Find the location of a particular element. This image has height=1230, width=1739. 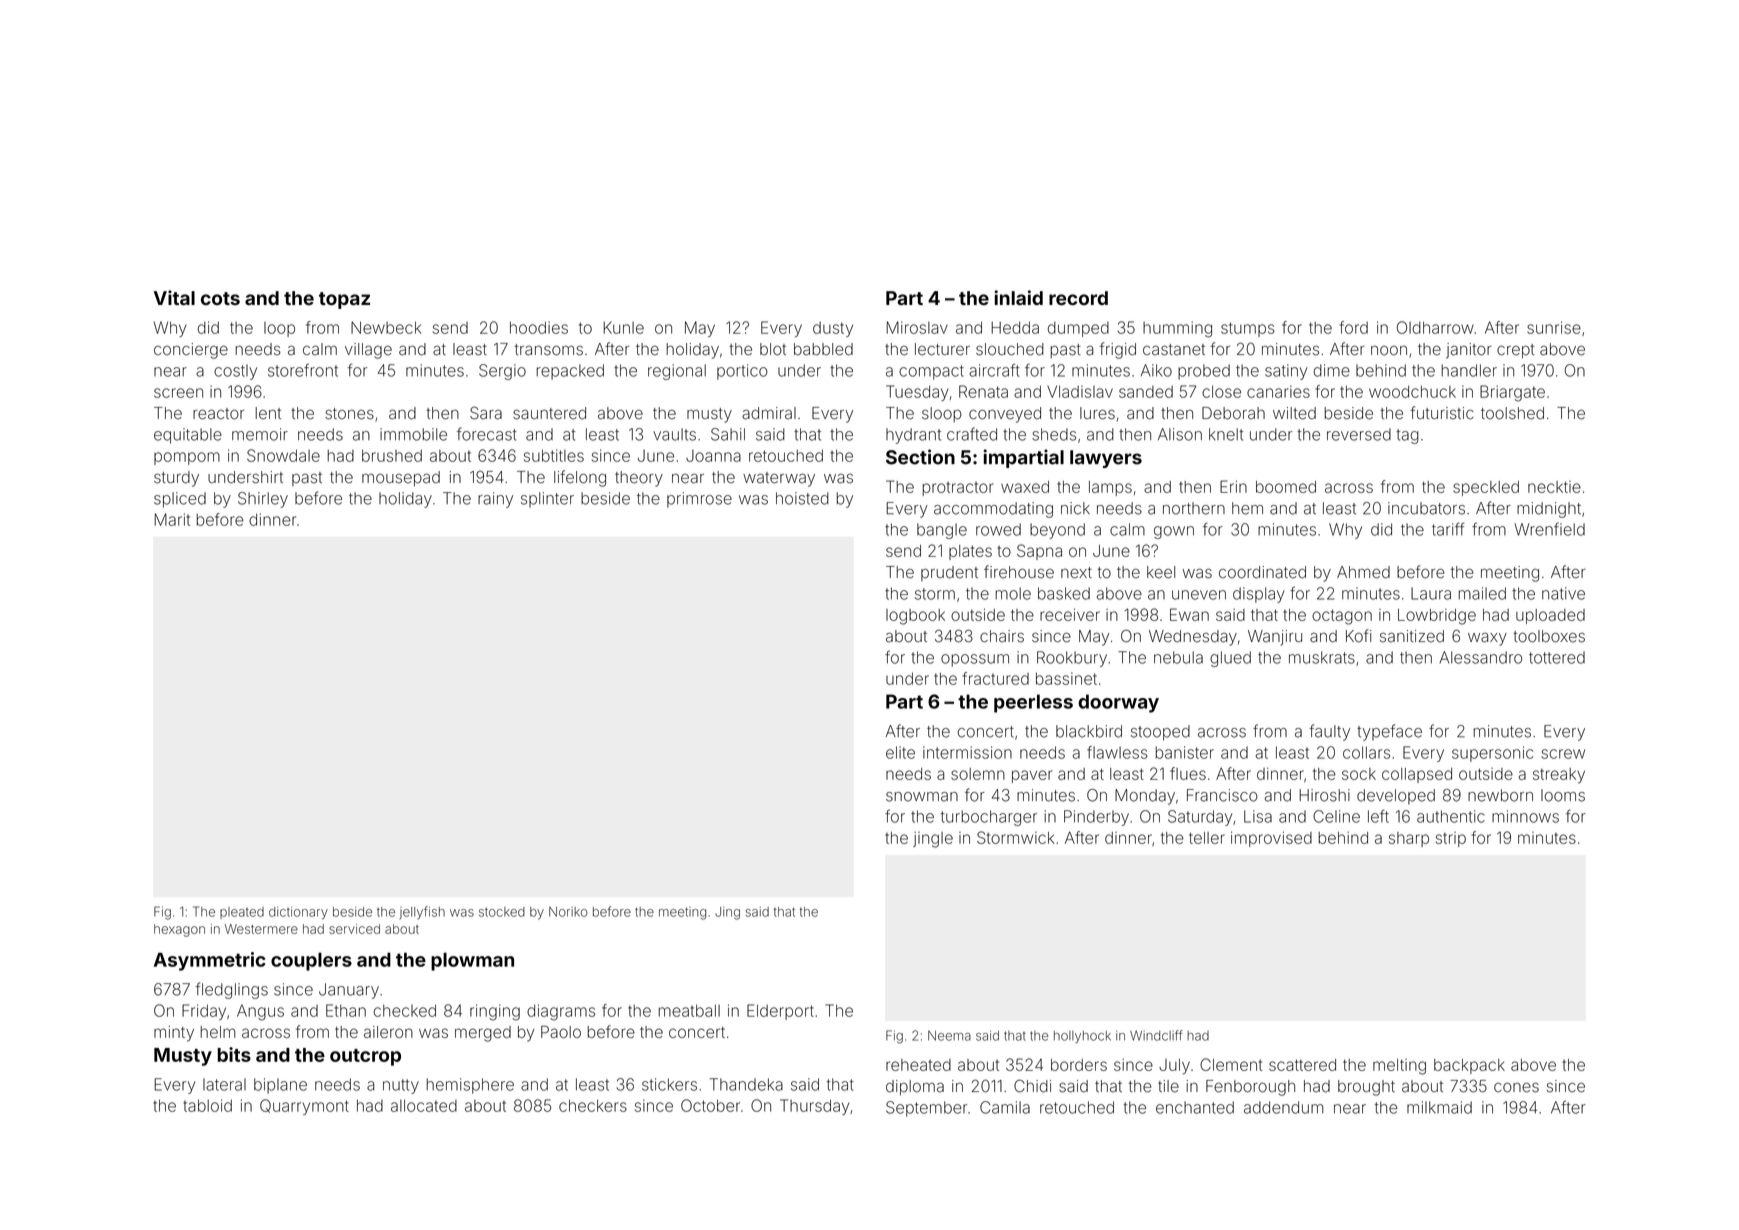

pleated is located at coordinates (242, 913).
